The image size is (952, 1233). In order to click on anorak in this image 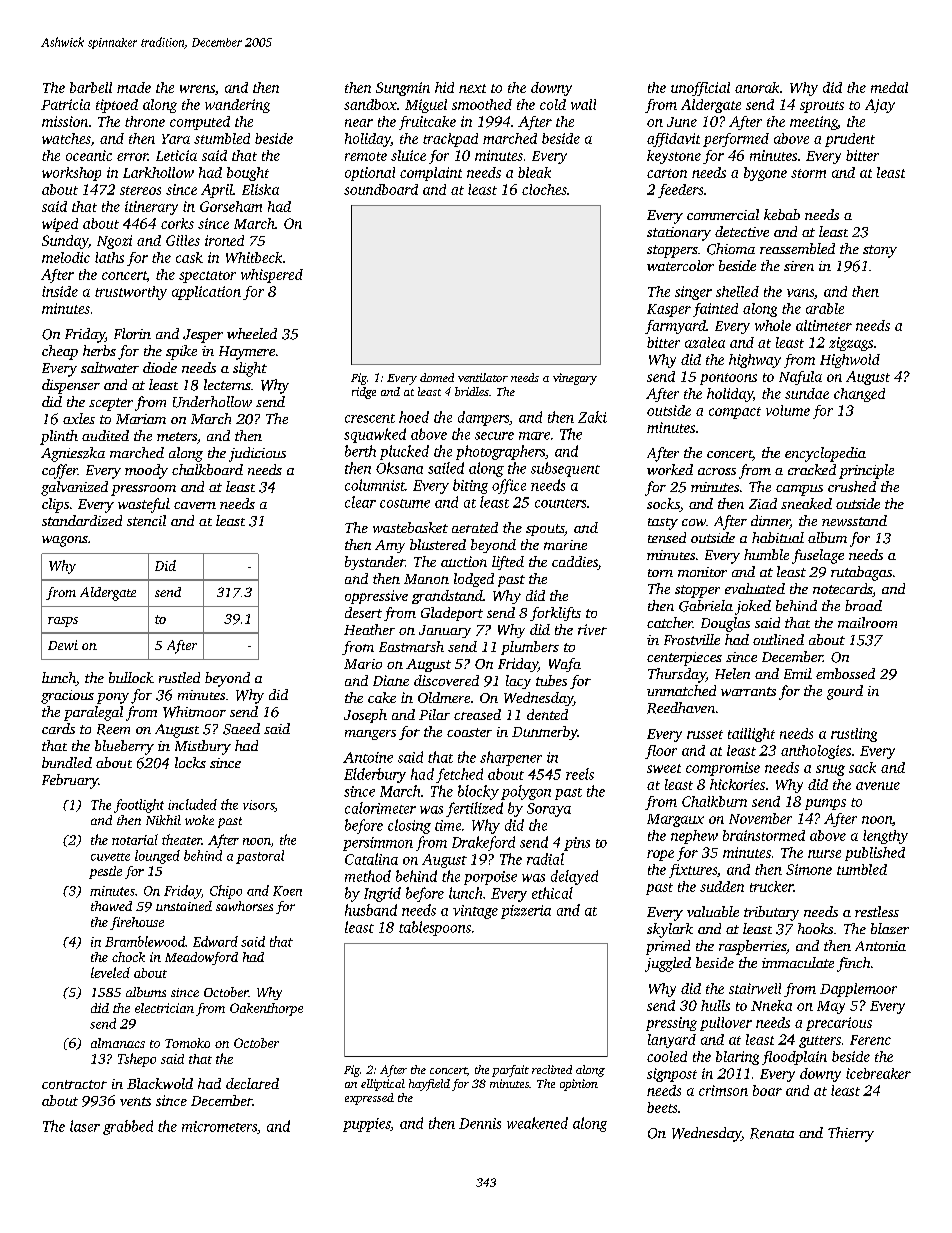, I will do `click(757, 87)`.
